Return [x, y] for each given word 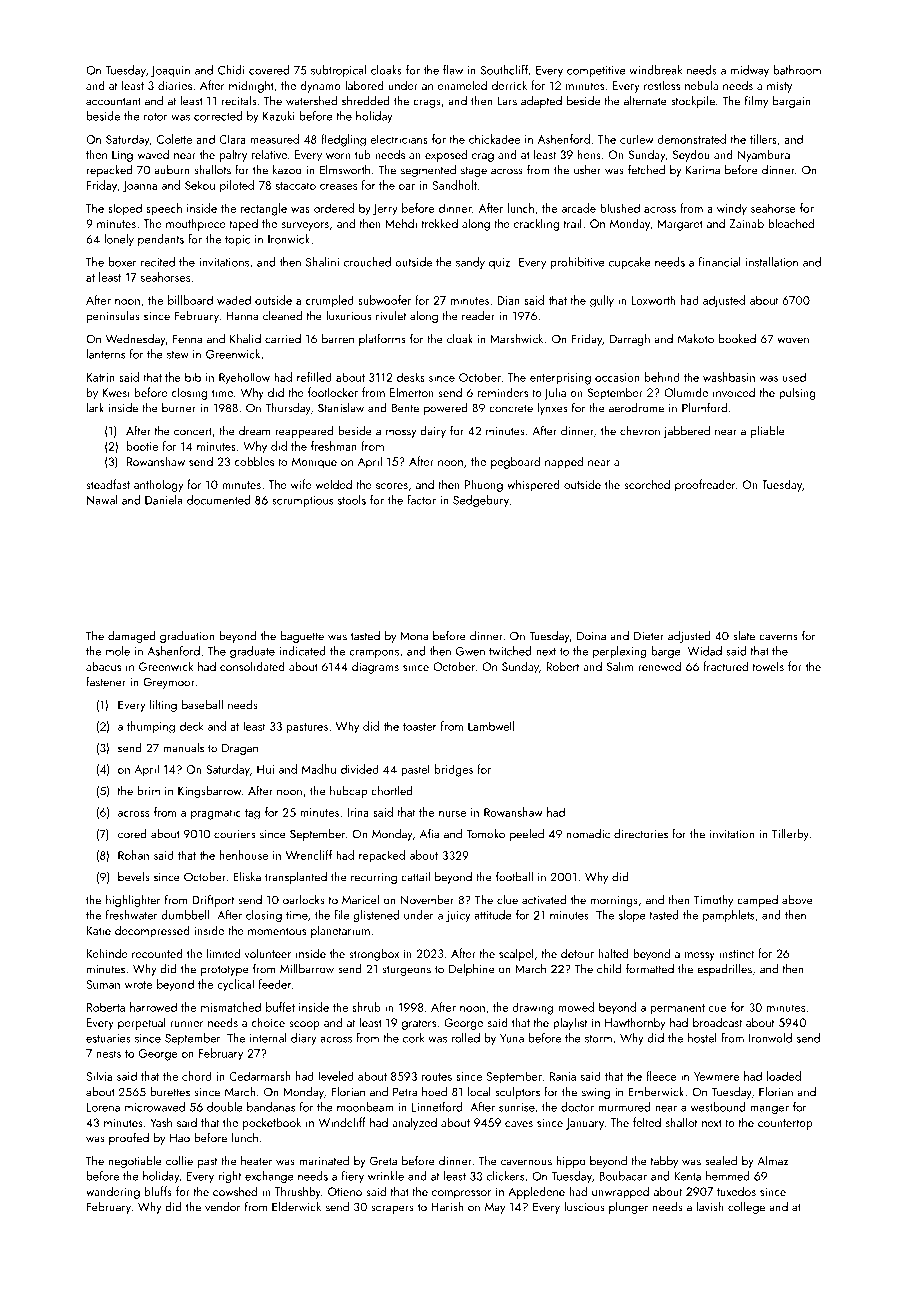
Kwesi [116, 392]
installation [772, 262]
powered [446, 409]
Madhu [319, 769]
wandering [113, 1192]
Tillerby [790, 835]
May [495, 1208]
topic [237, 240]
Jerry [385, 210]
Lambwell [491, 726]
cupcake [630, 263]
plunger [628, 1208]
